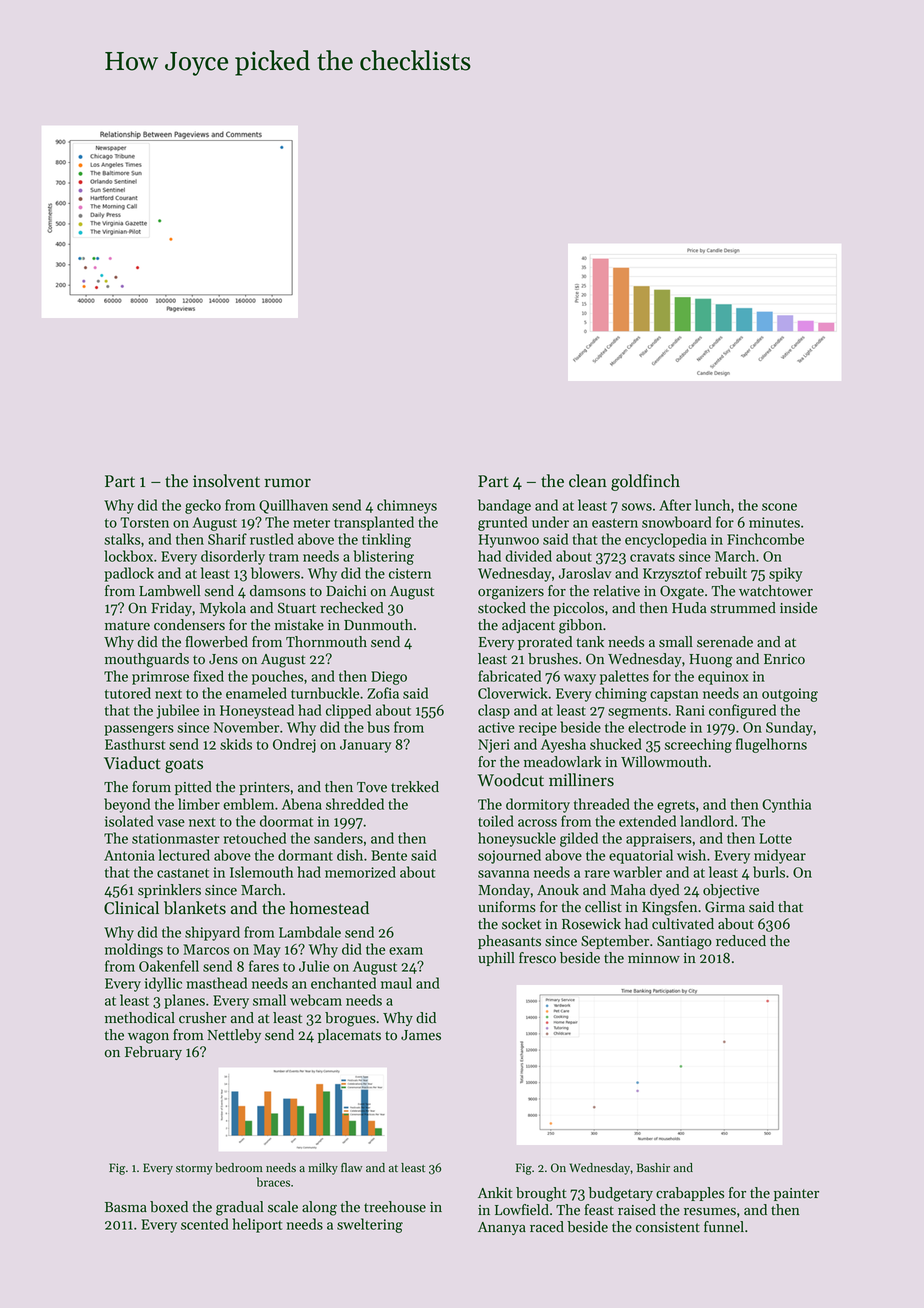 This document has width=924, height=1308. Describe the element at coordinates (140, 1018) in the document. I see `methodical` at that location.
